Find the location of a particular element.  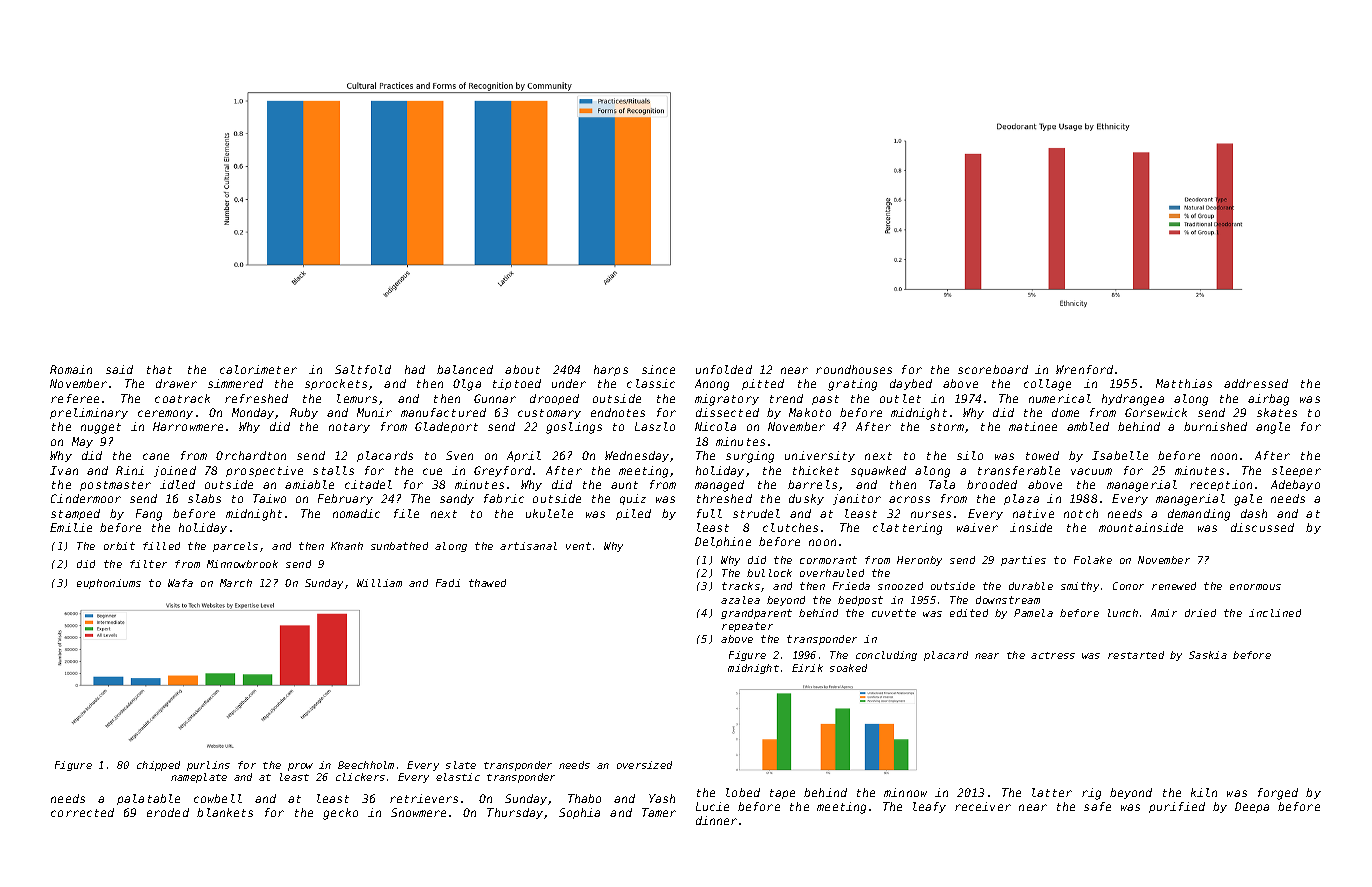

bullock is located at coordinates (769, 573).
